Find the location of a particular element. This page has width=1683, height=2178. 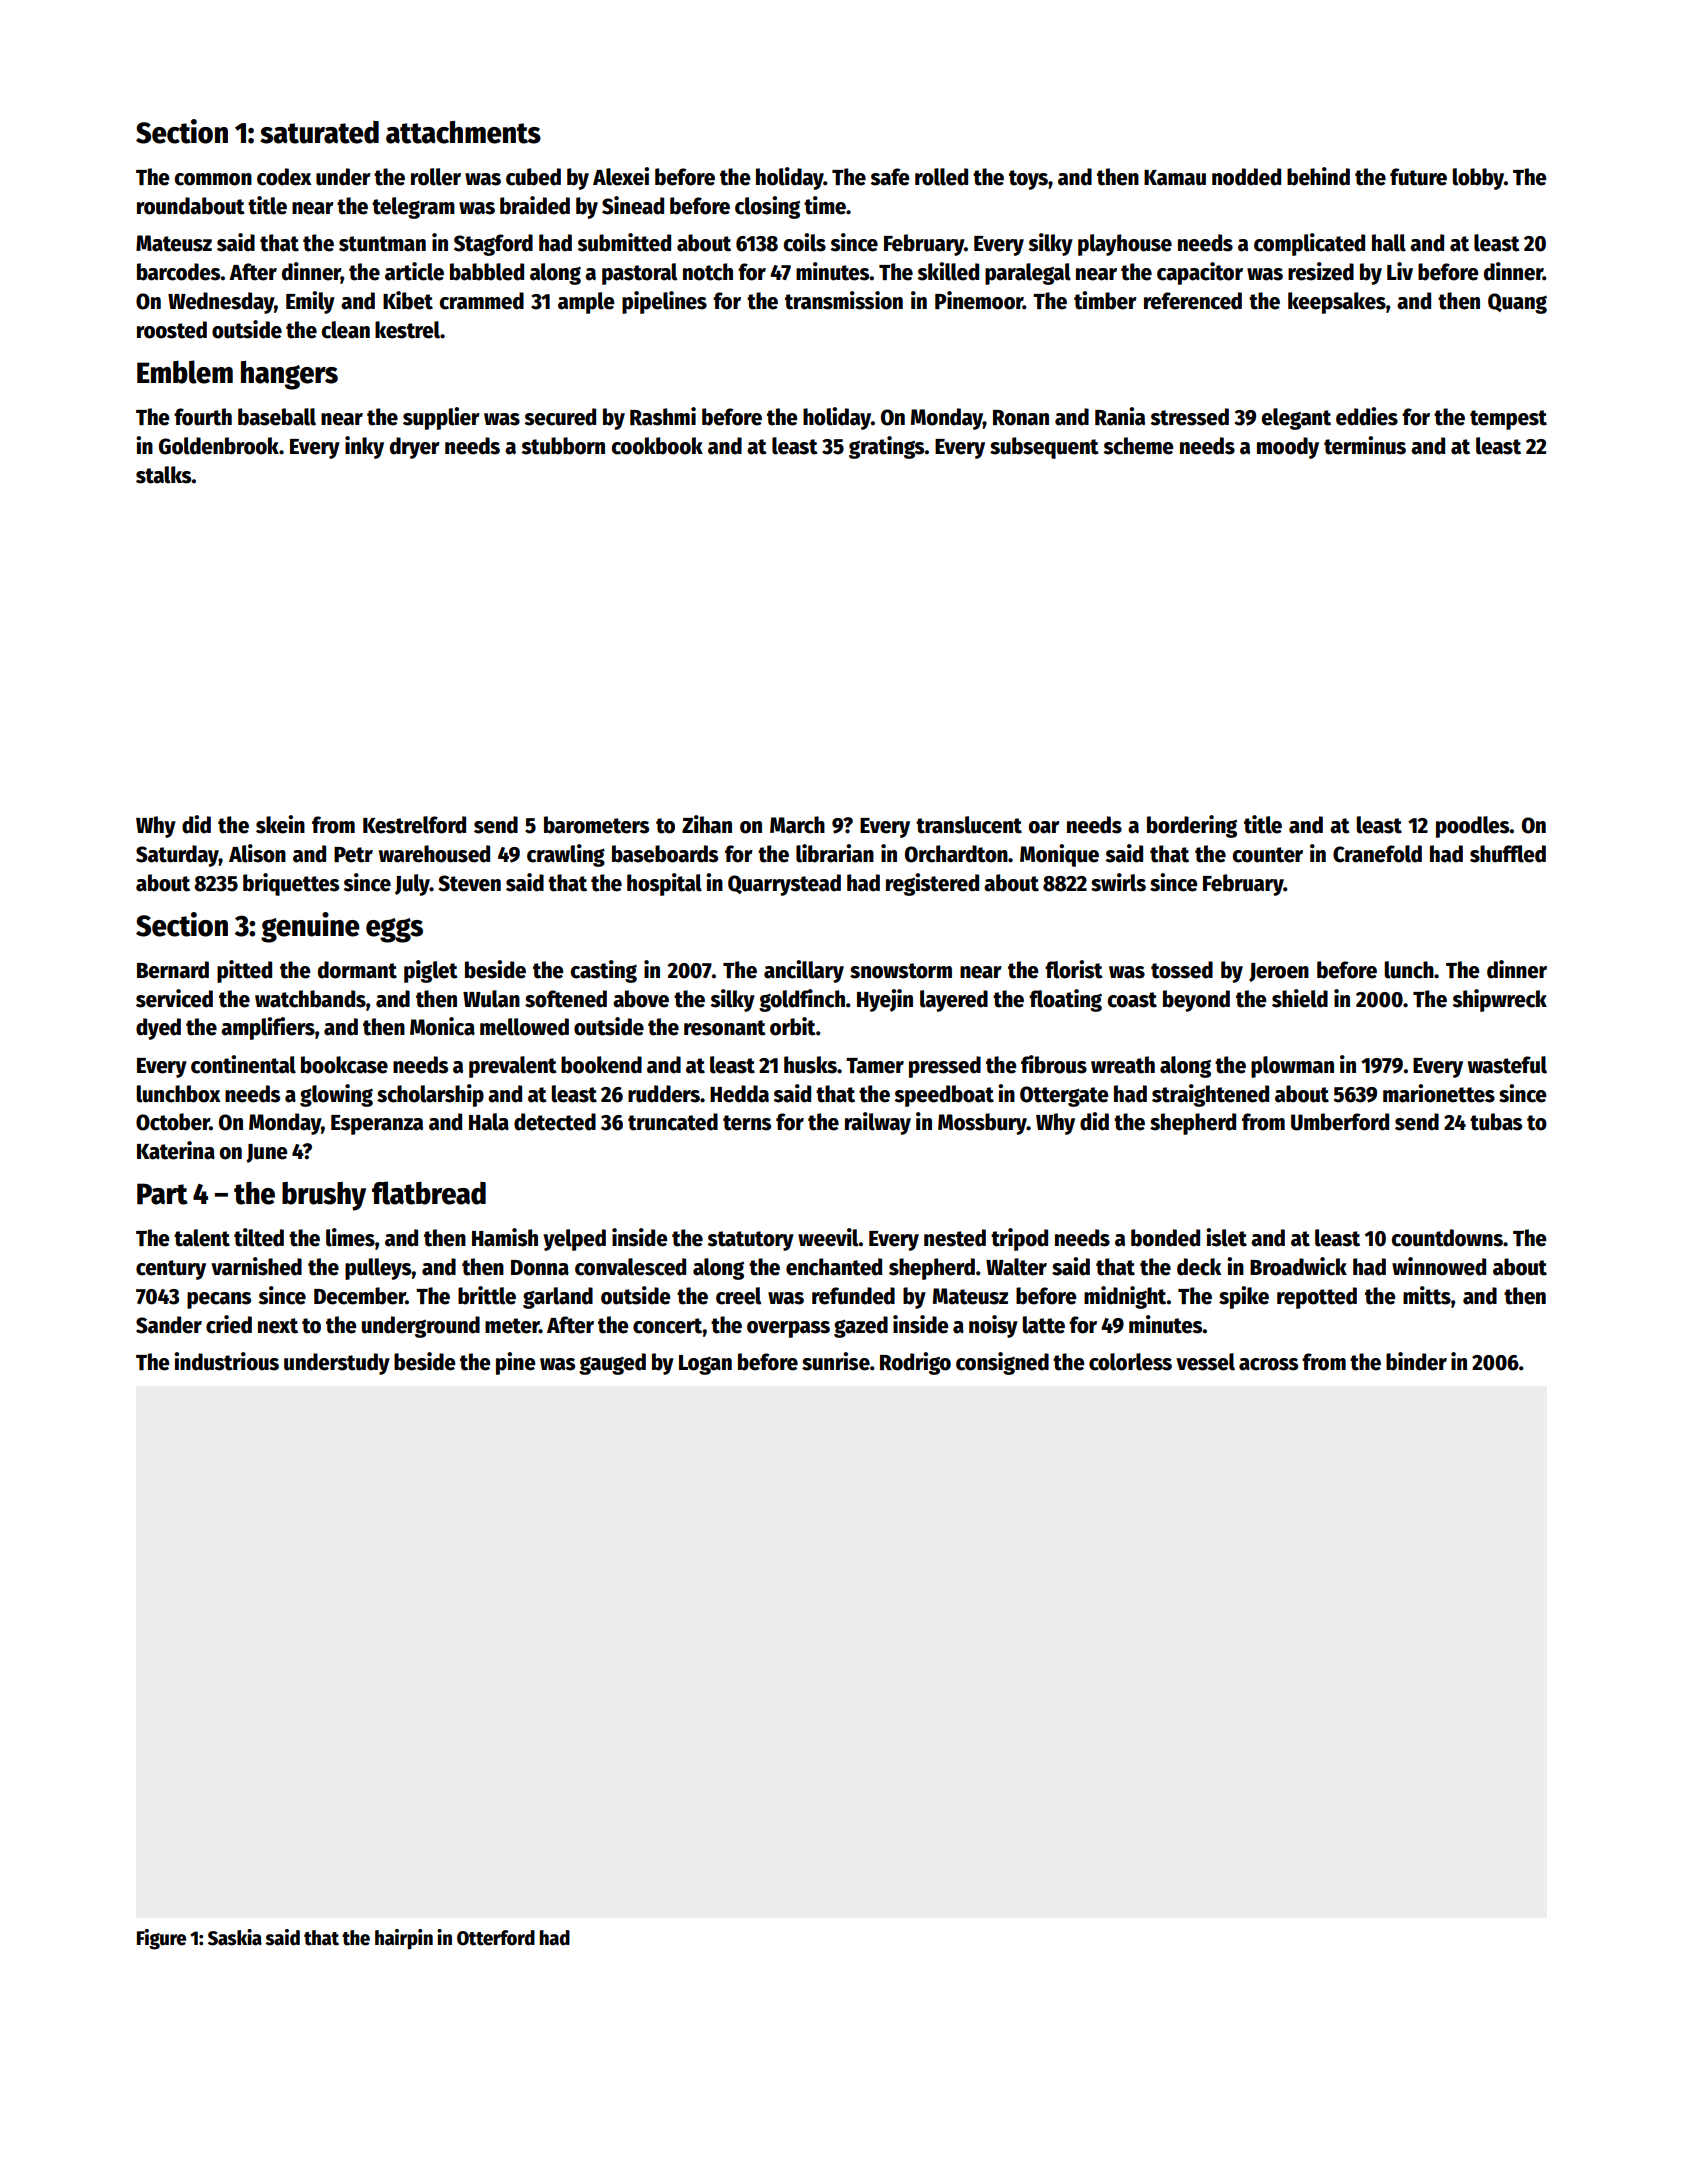

tossed is located at coordinates (1182, 970).
